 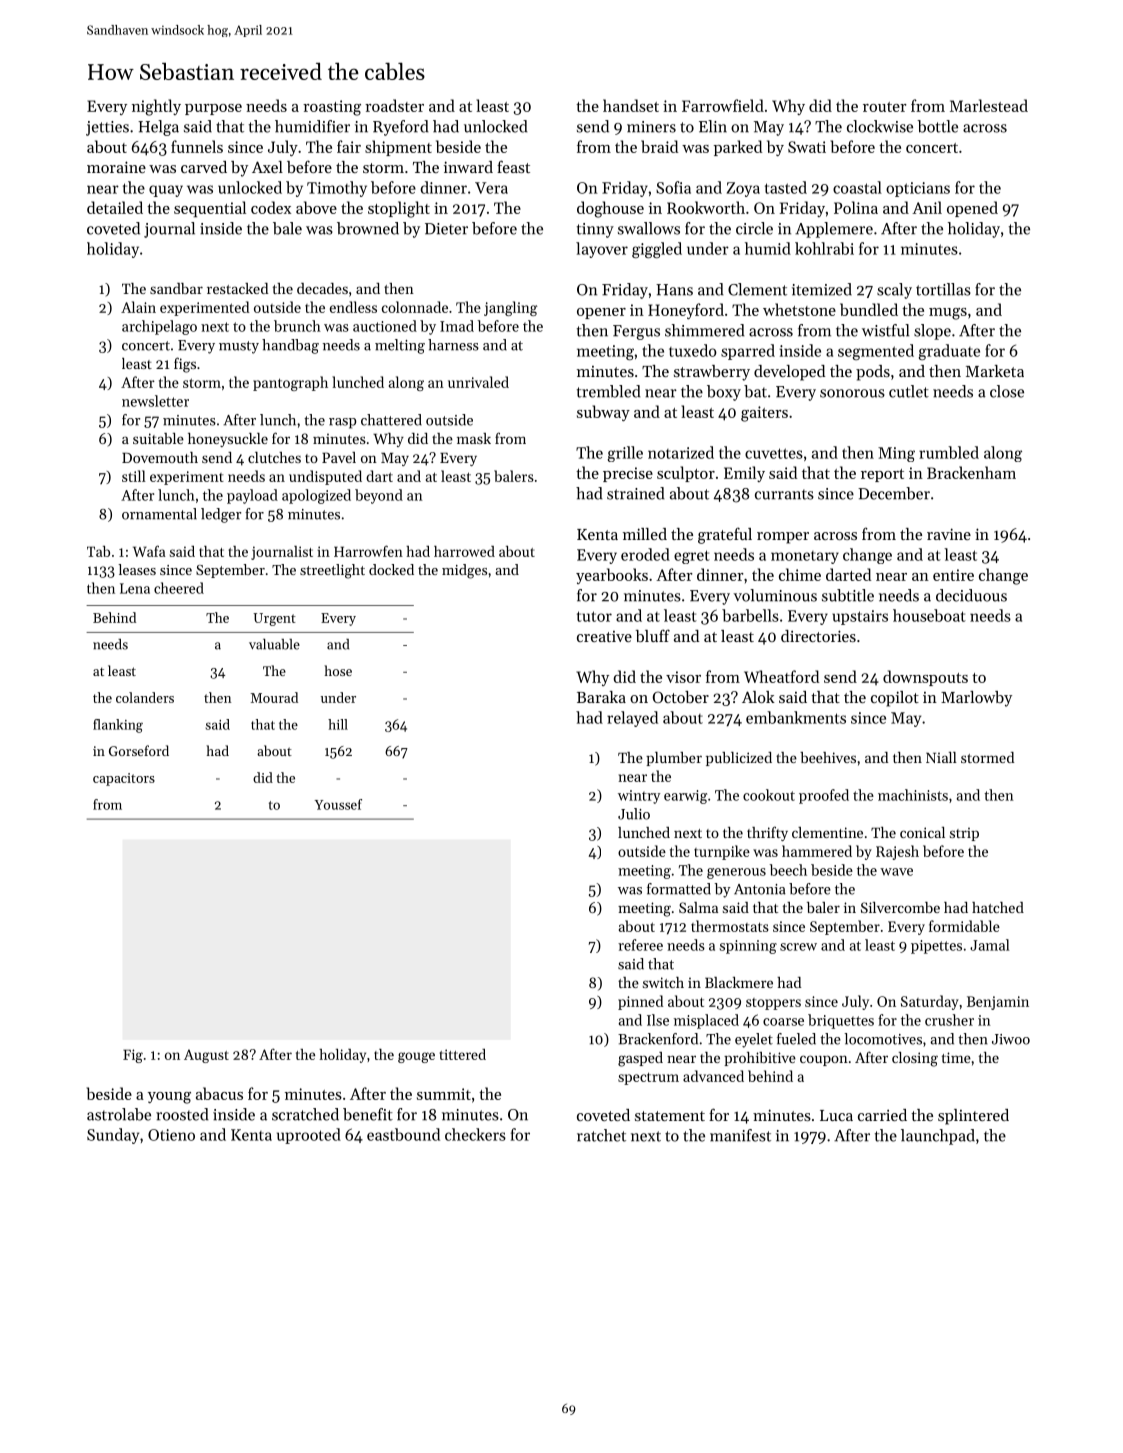 What do you see at coordinates (267, 167) in the screenshot?
I see `Axel` at bounding box center [267, 167].
